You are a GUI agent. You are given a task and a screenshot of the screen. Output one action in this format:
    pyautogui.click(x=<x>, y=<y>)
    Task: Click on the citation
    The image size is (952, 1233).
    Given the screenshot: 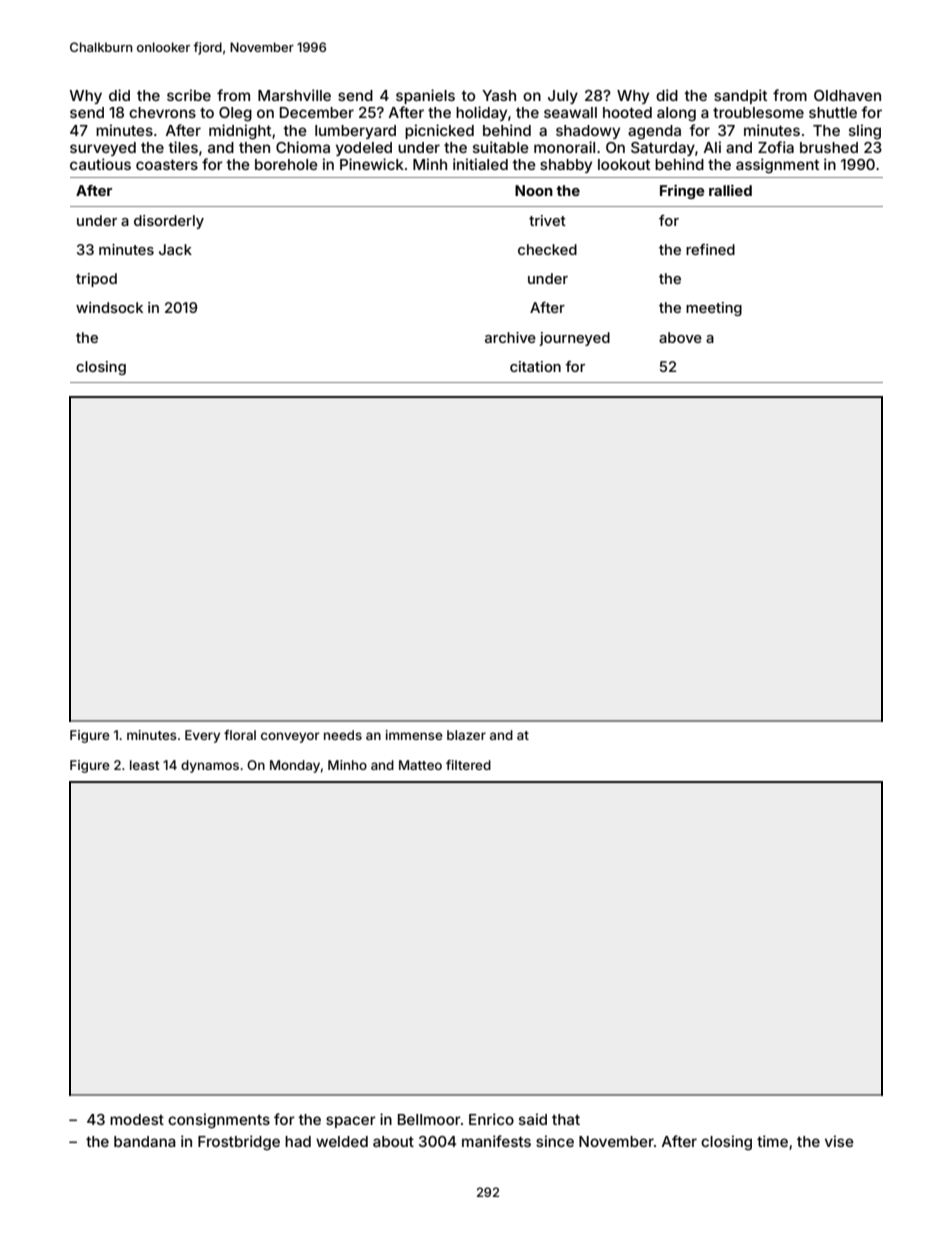 What is the action you would take?
    pyautogui.click(x=535, y=366)
